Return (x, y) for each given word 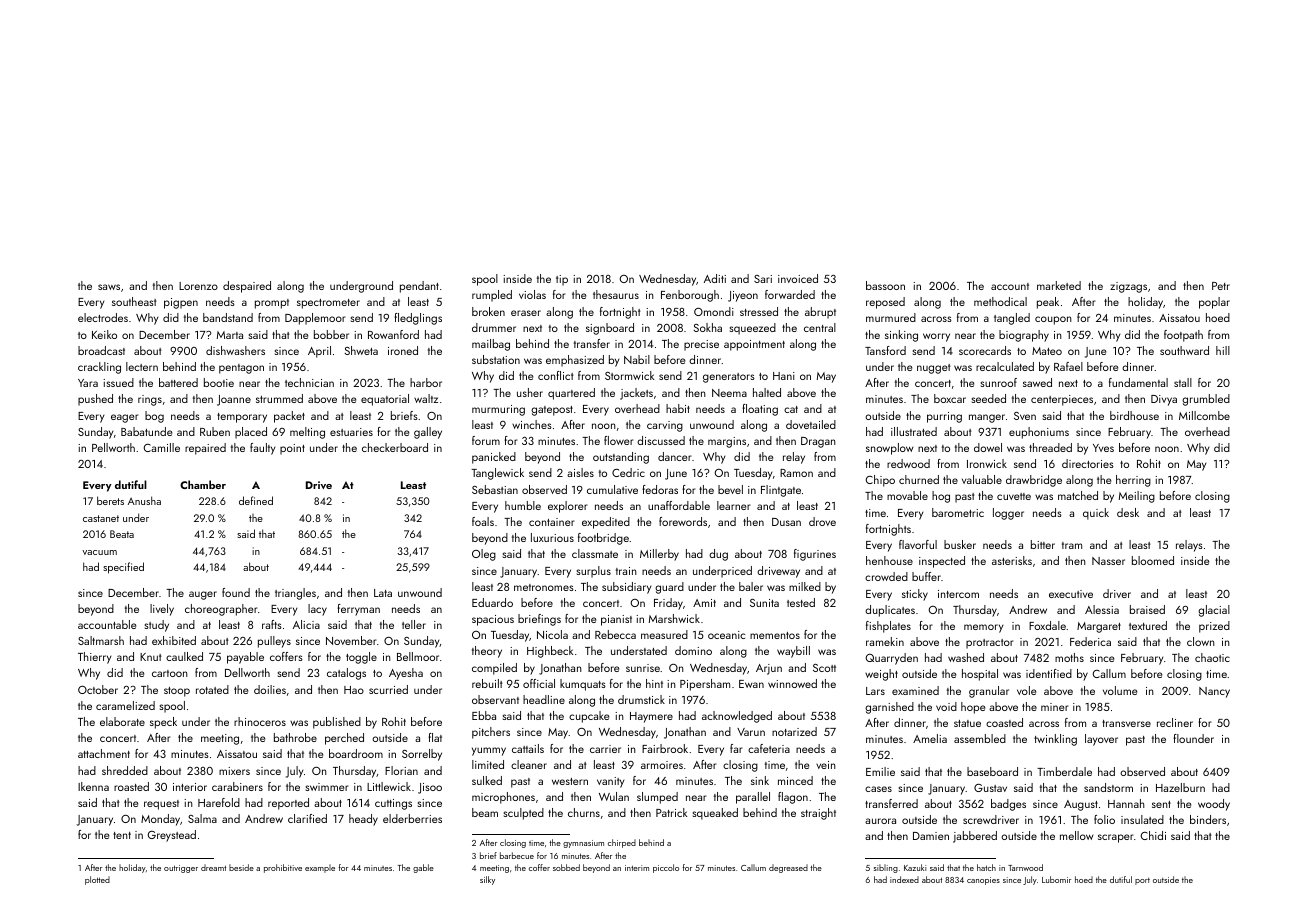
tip (562, 280)
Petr (1221, 286)
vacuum (99, 552)
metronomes (544, 587)
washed (966, 657)
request (161, 805)
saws (109, 287)
